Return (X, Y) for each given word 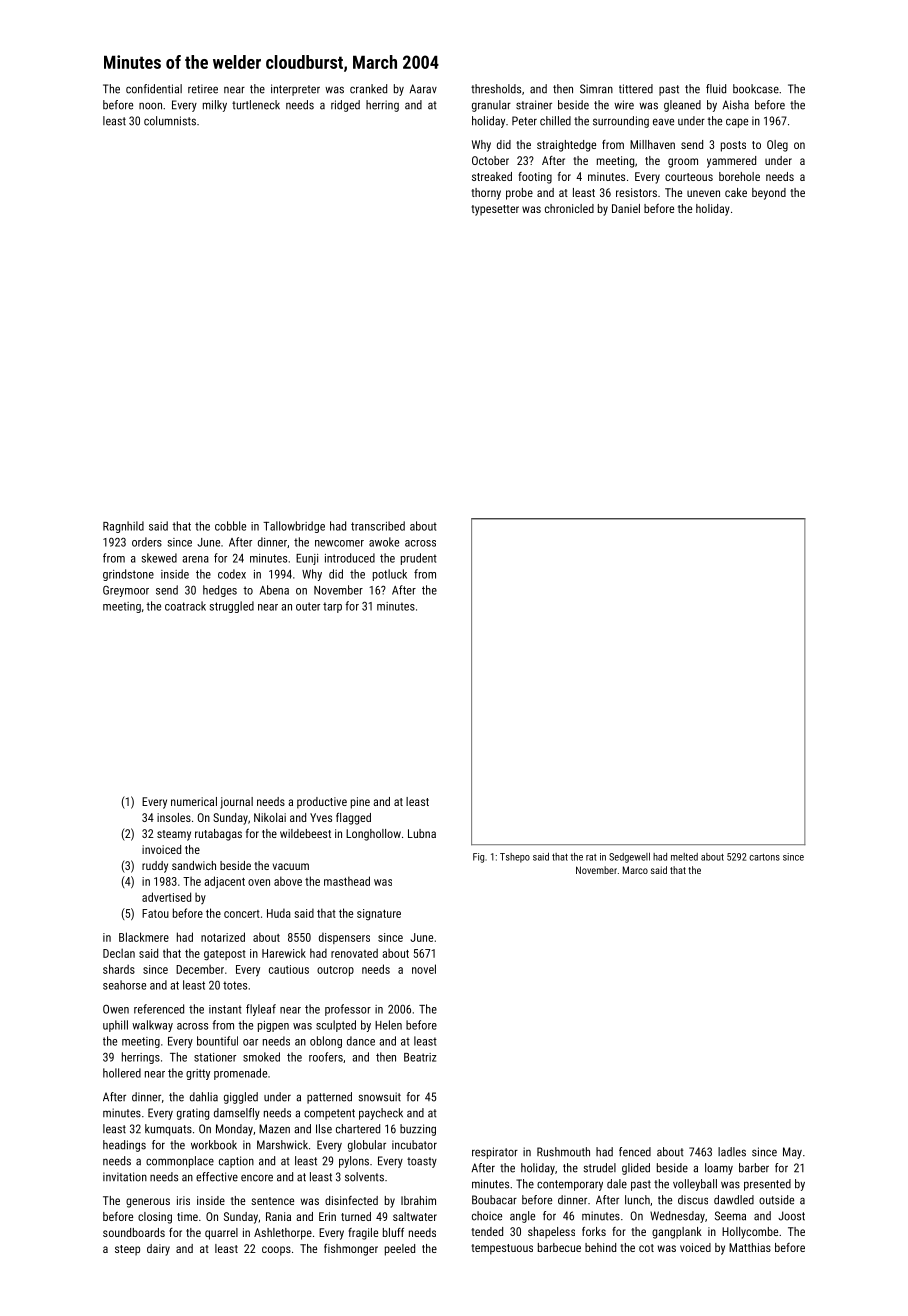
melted (684, 857)
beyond (769, 194)
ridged (345, 106)
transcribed (378, 526)
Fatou (155, 913)
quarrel (221, 1234)
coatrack (185, 606)
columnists (170, 121)
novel (424, 969)
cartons (764, 857)
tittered (636, 89)
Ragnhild (123, 527)
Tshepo (515, 858)
